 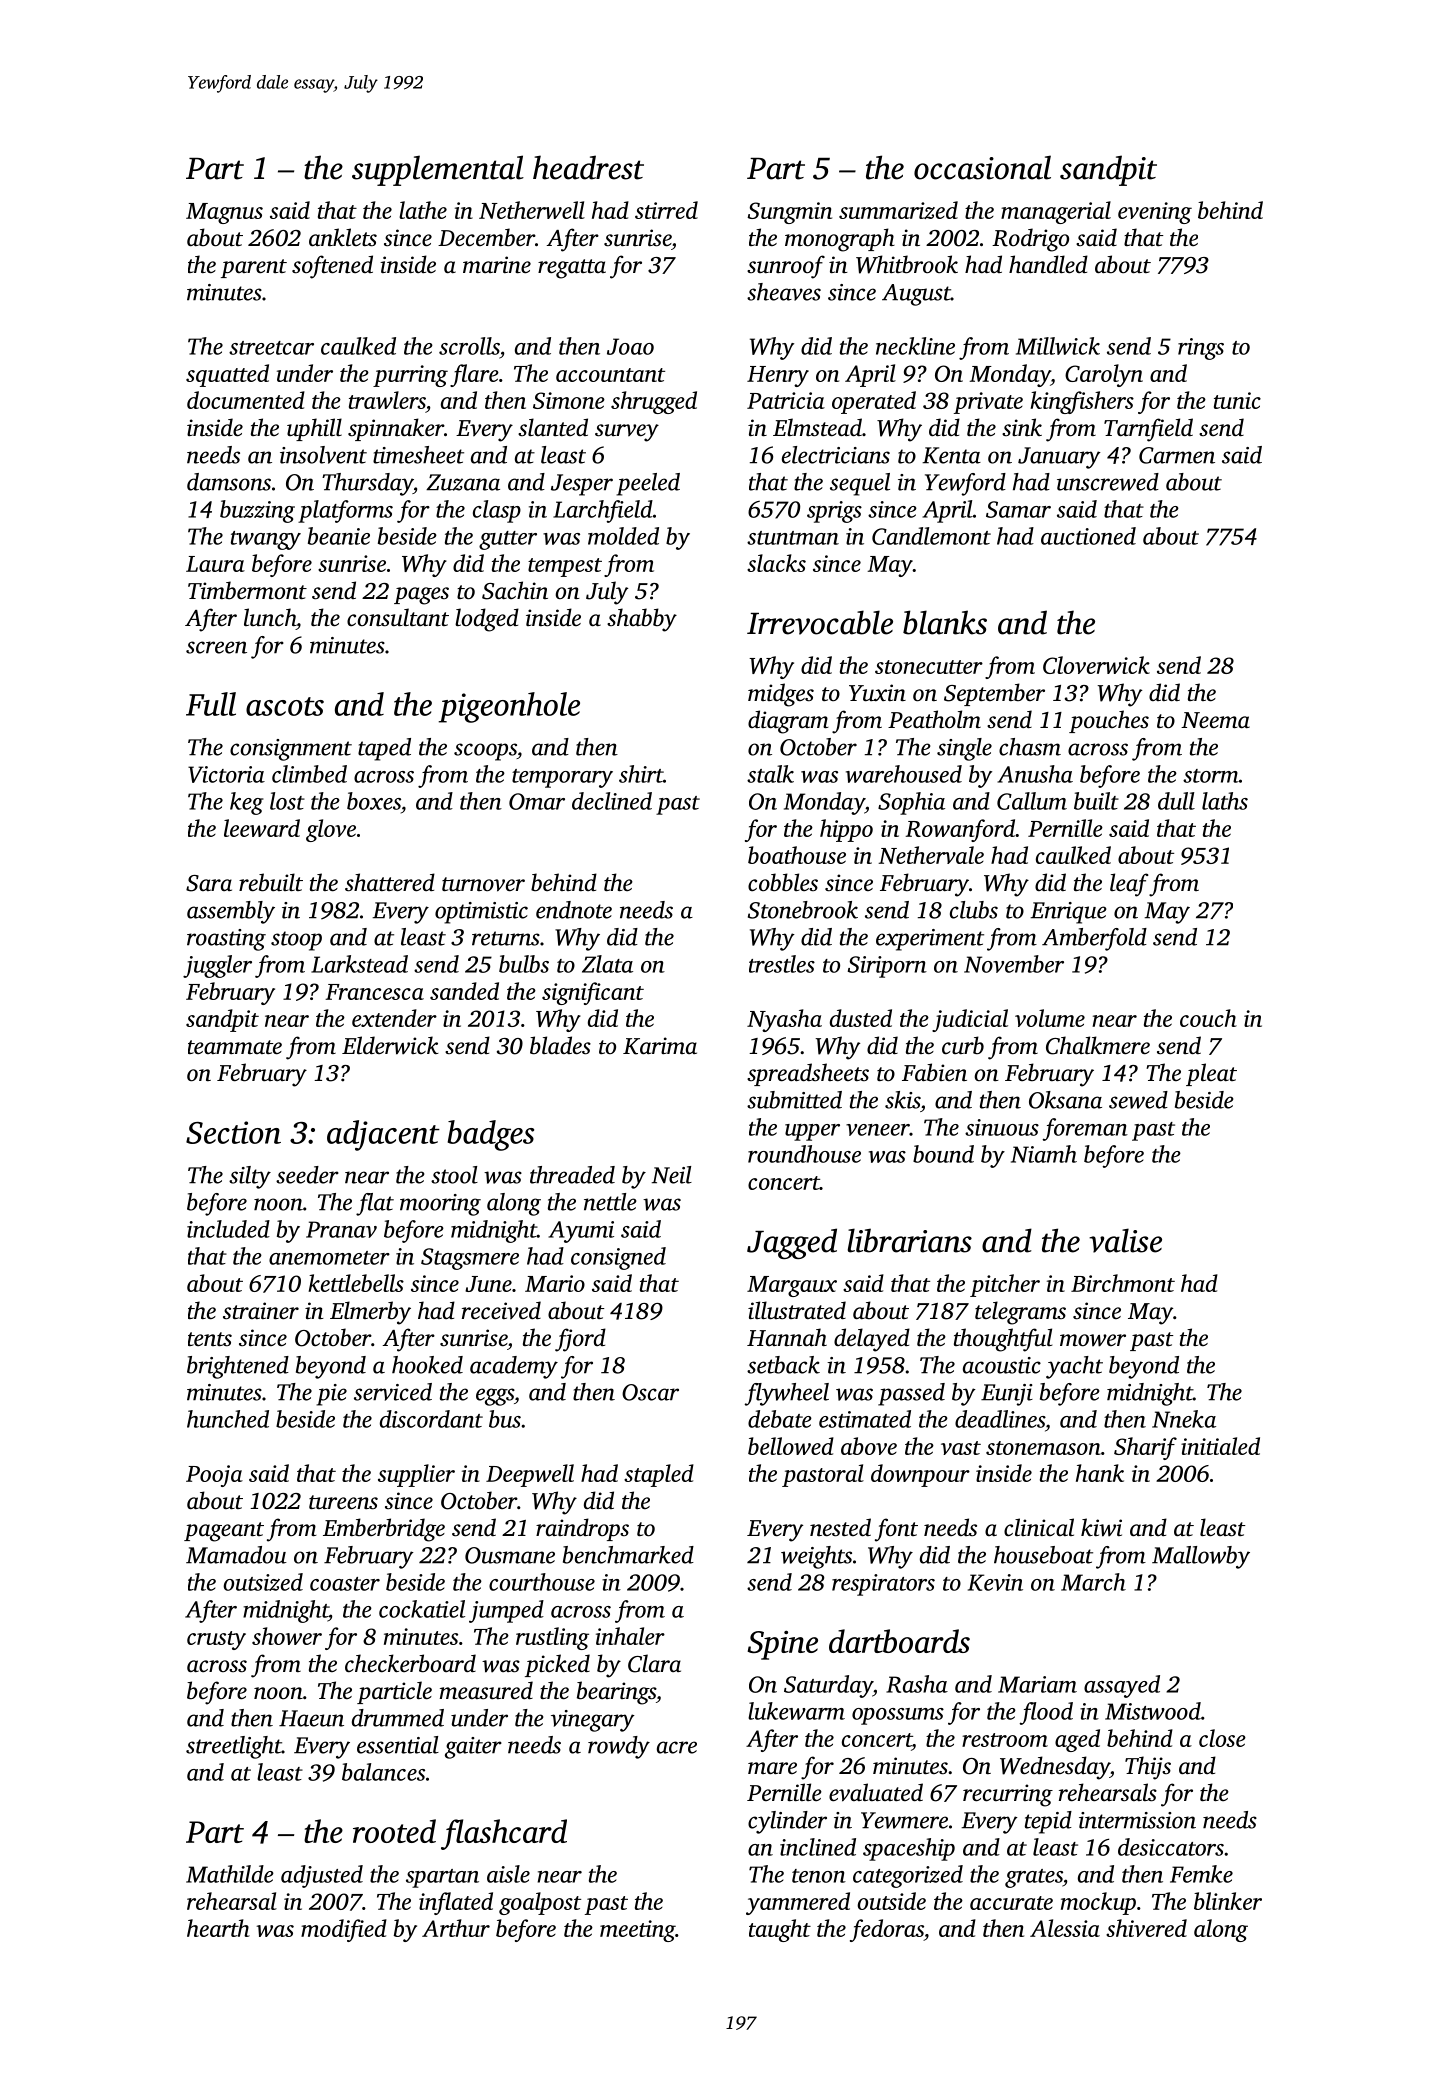 I want to click on weights, so click(x=816, y=1557).
